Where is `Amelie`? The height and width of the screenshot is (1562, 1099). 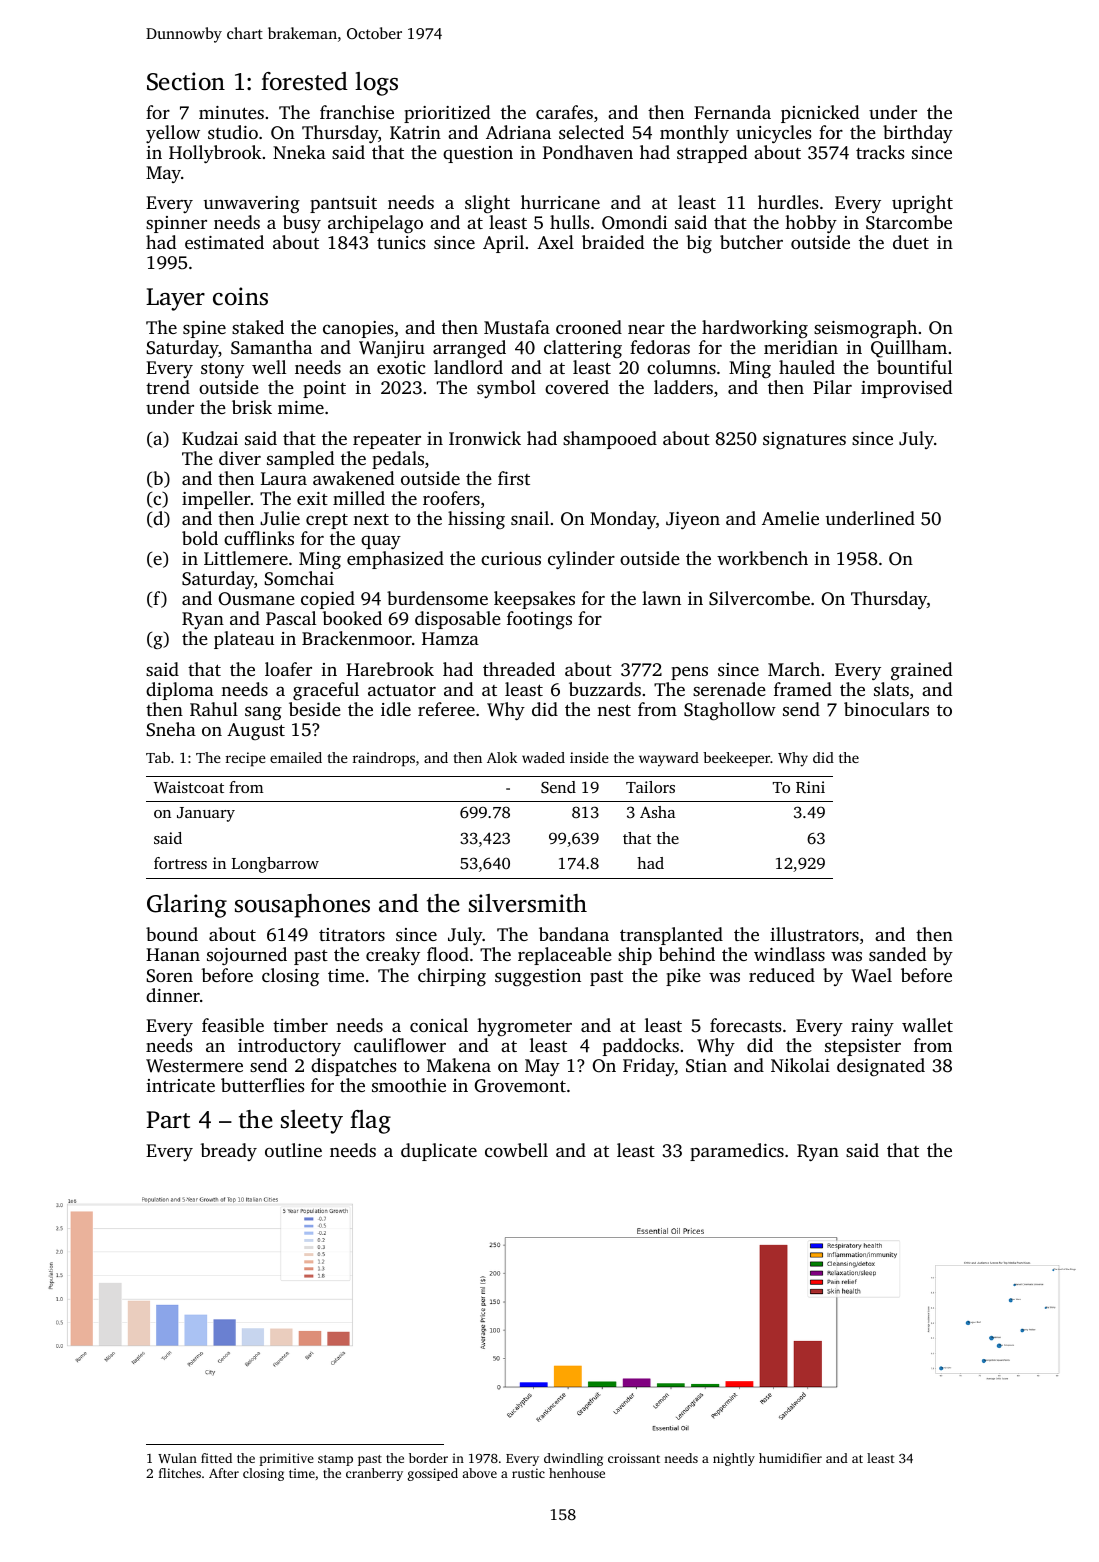 Amelie is located at coordinates (790, 518).
